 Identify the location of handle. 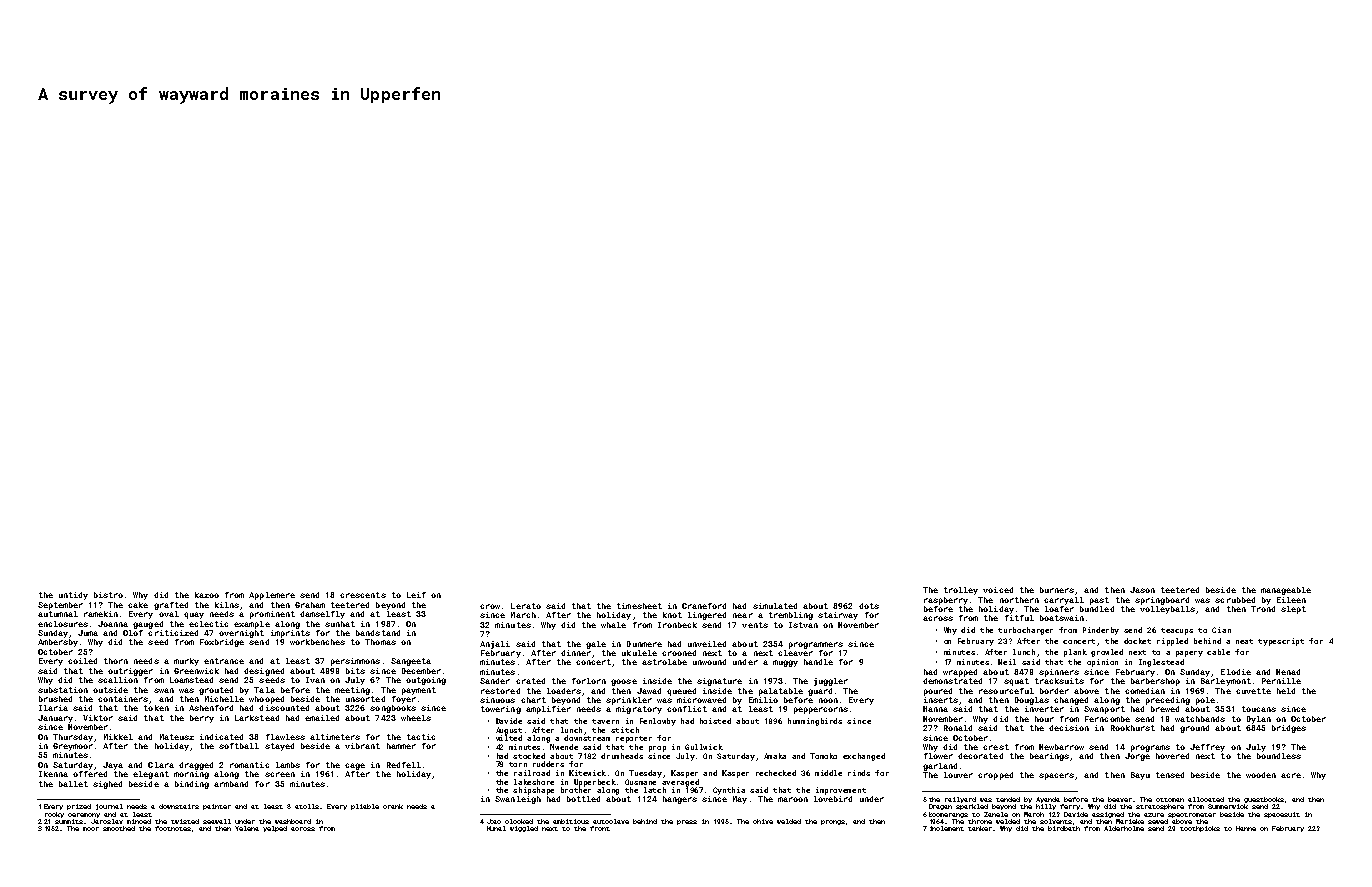
(818, 662).
